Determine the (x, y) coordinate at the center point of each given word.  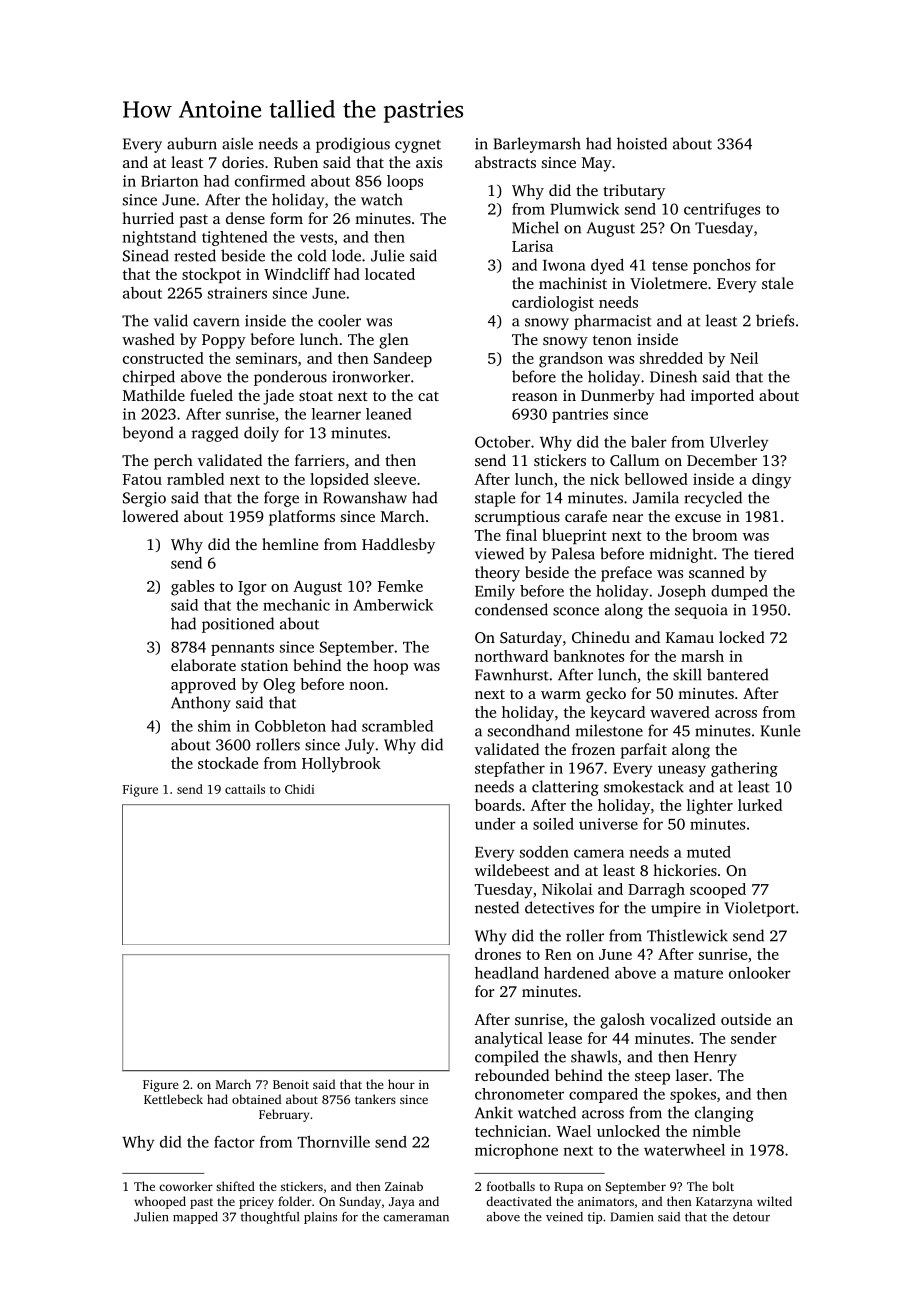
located (390, 274)
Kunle (780, 730)
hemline (290, 544)
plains (320, 1218)
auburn (192, 143)
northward (511, 656)
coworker (186, 1186)
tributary (634, 192)
